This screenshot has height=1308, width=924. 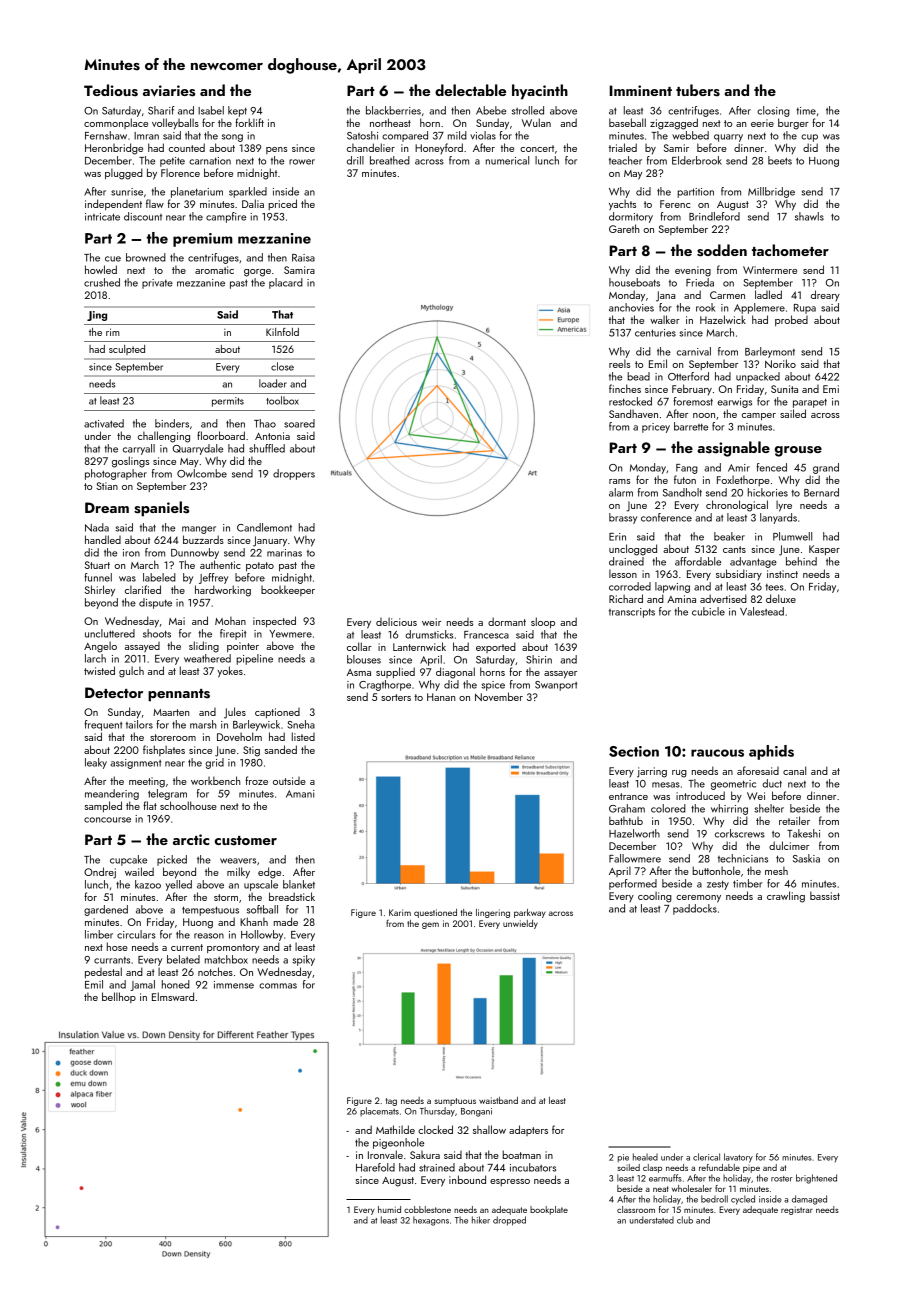 I want to click on Asma, so click(x=359, y=672).
